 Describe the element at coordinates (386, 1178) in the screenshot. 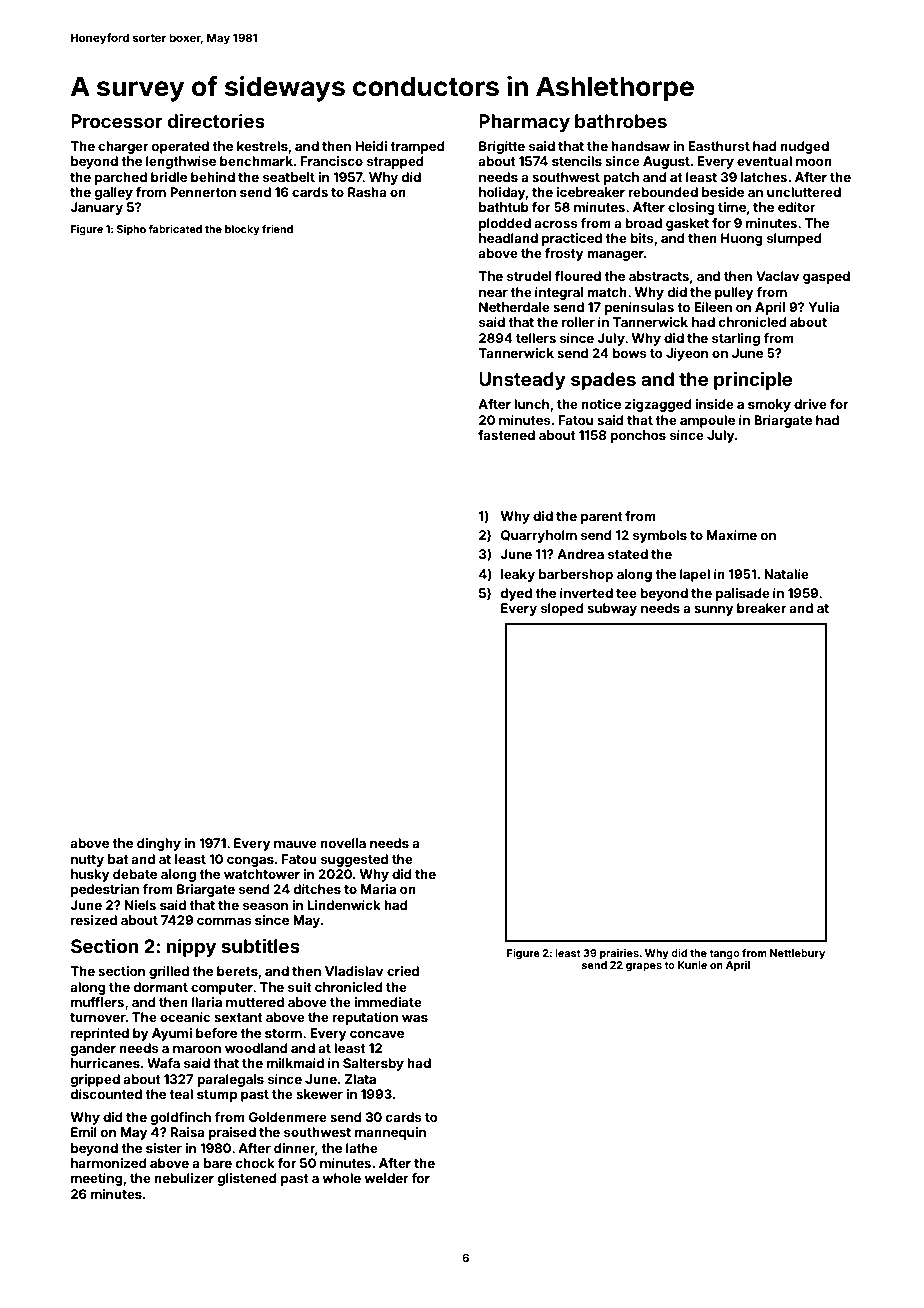

I see `welder` at that location.
